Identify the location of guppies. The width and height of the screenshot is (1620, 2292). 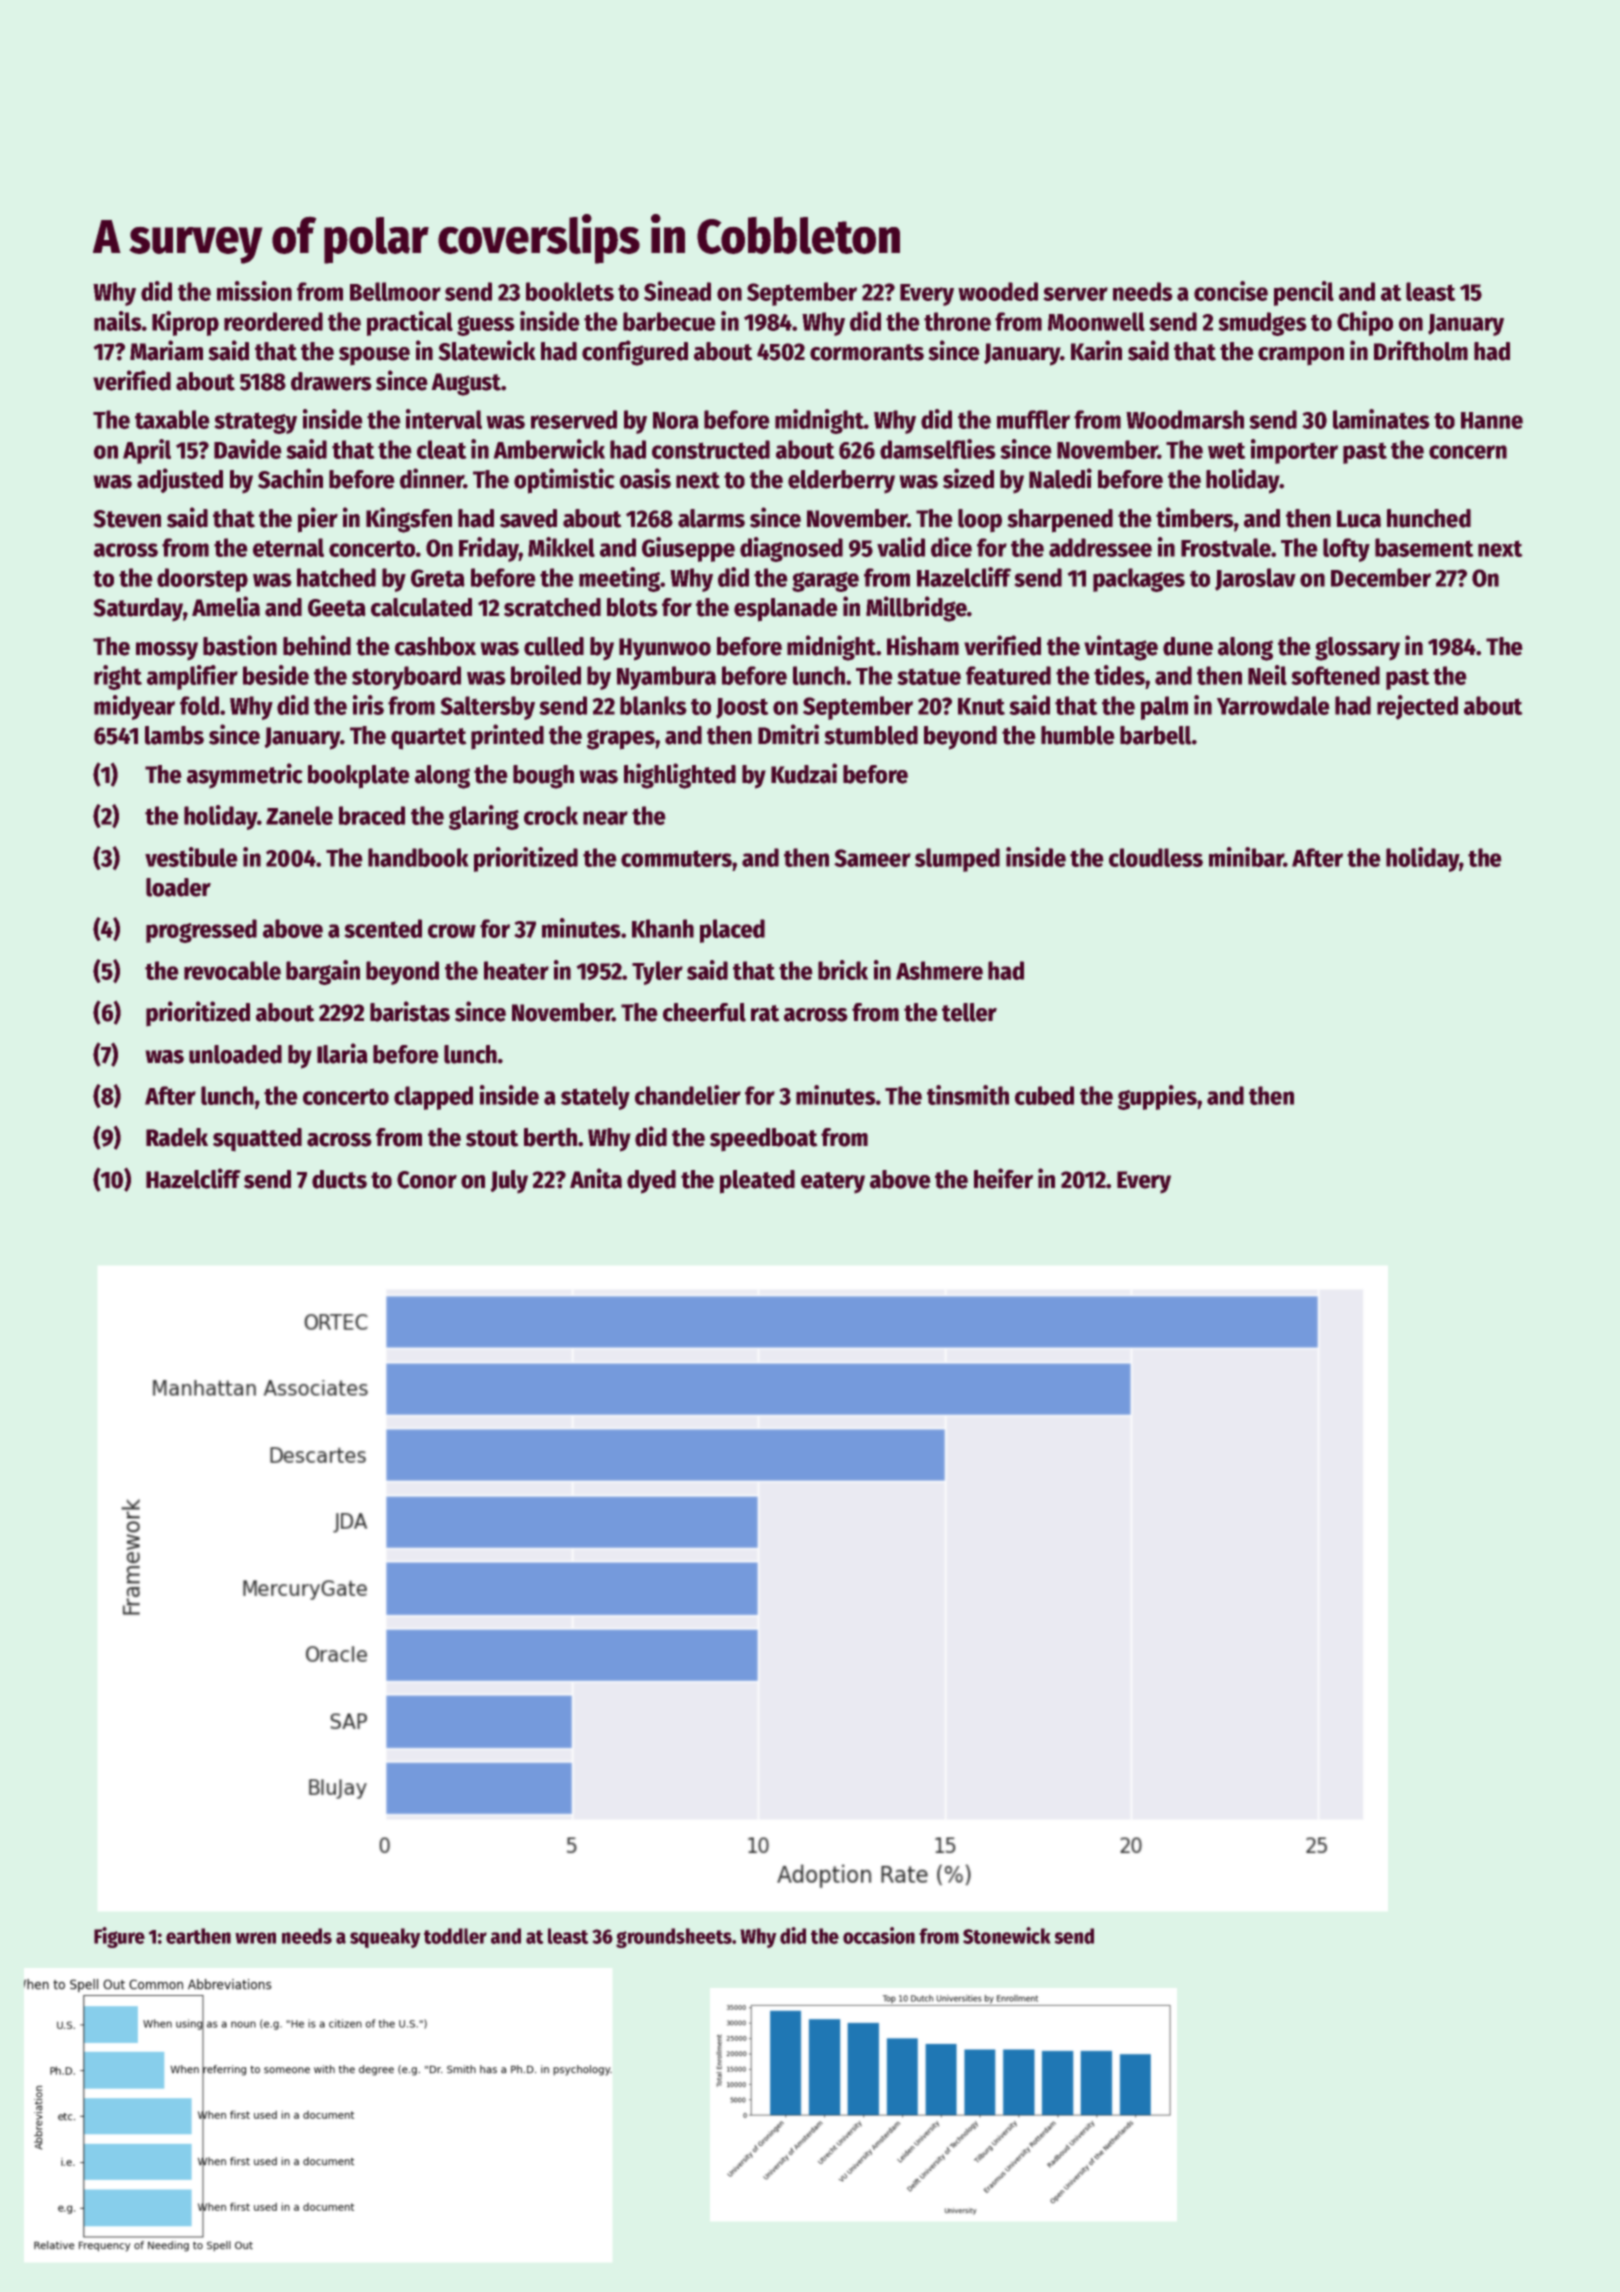
(1157, 1097).
